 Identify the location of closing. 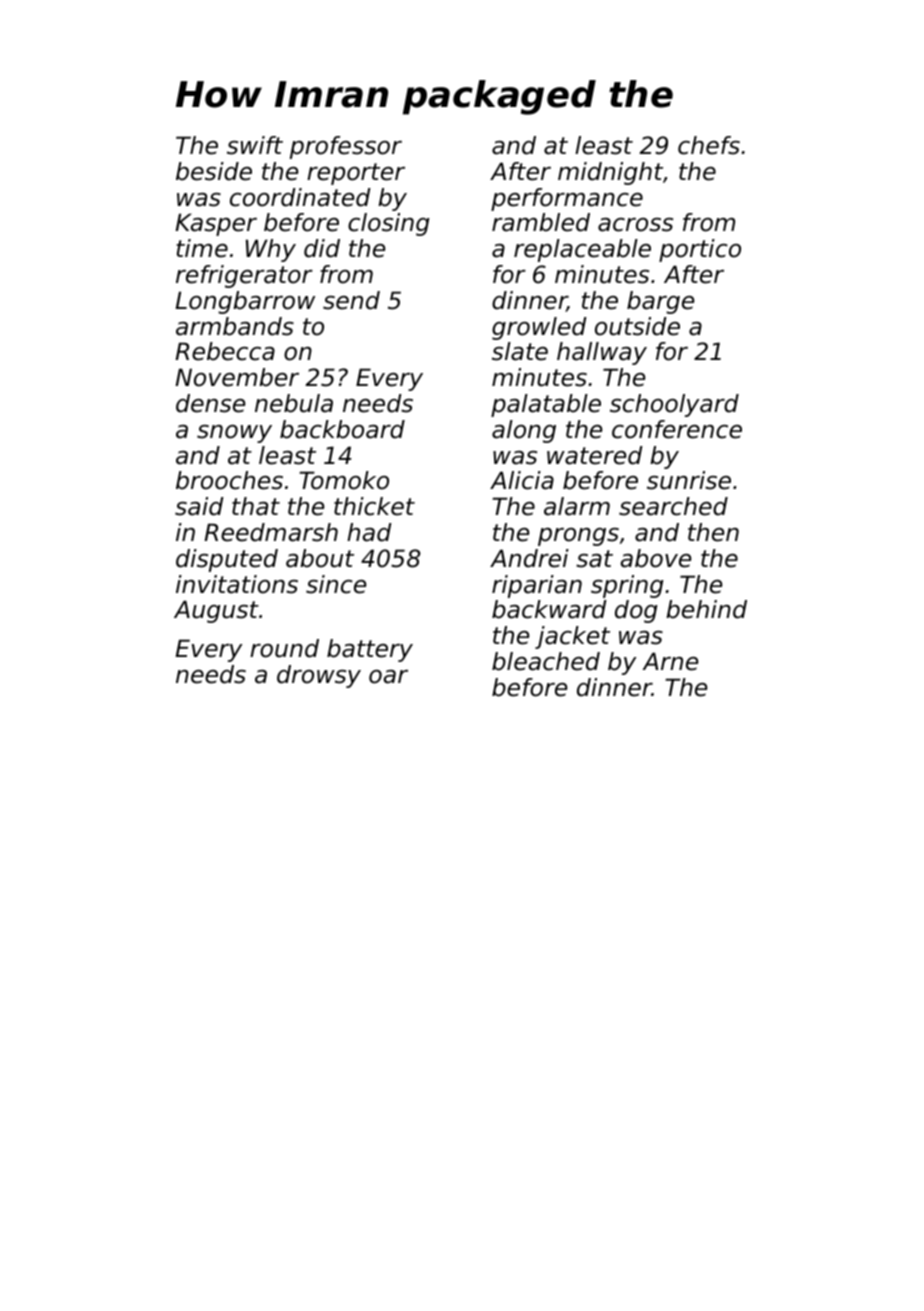
(389, 224).
